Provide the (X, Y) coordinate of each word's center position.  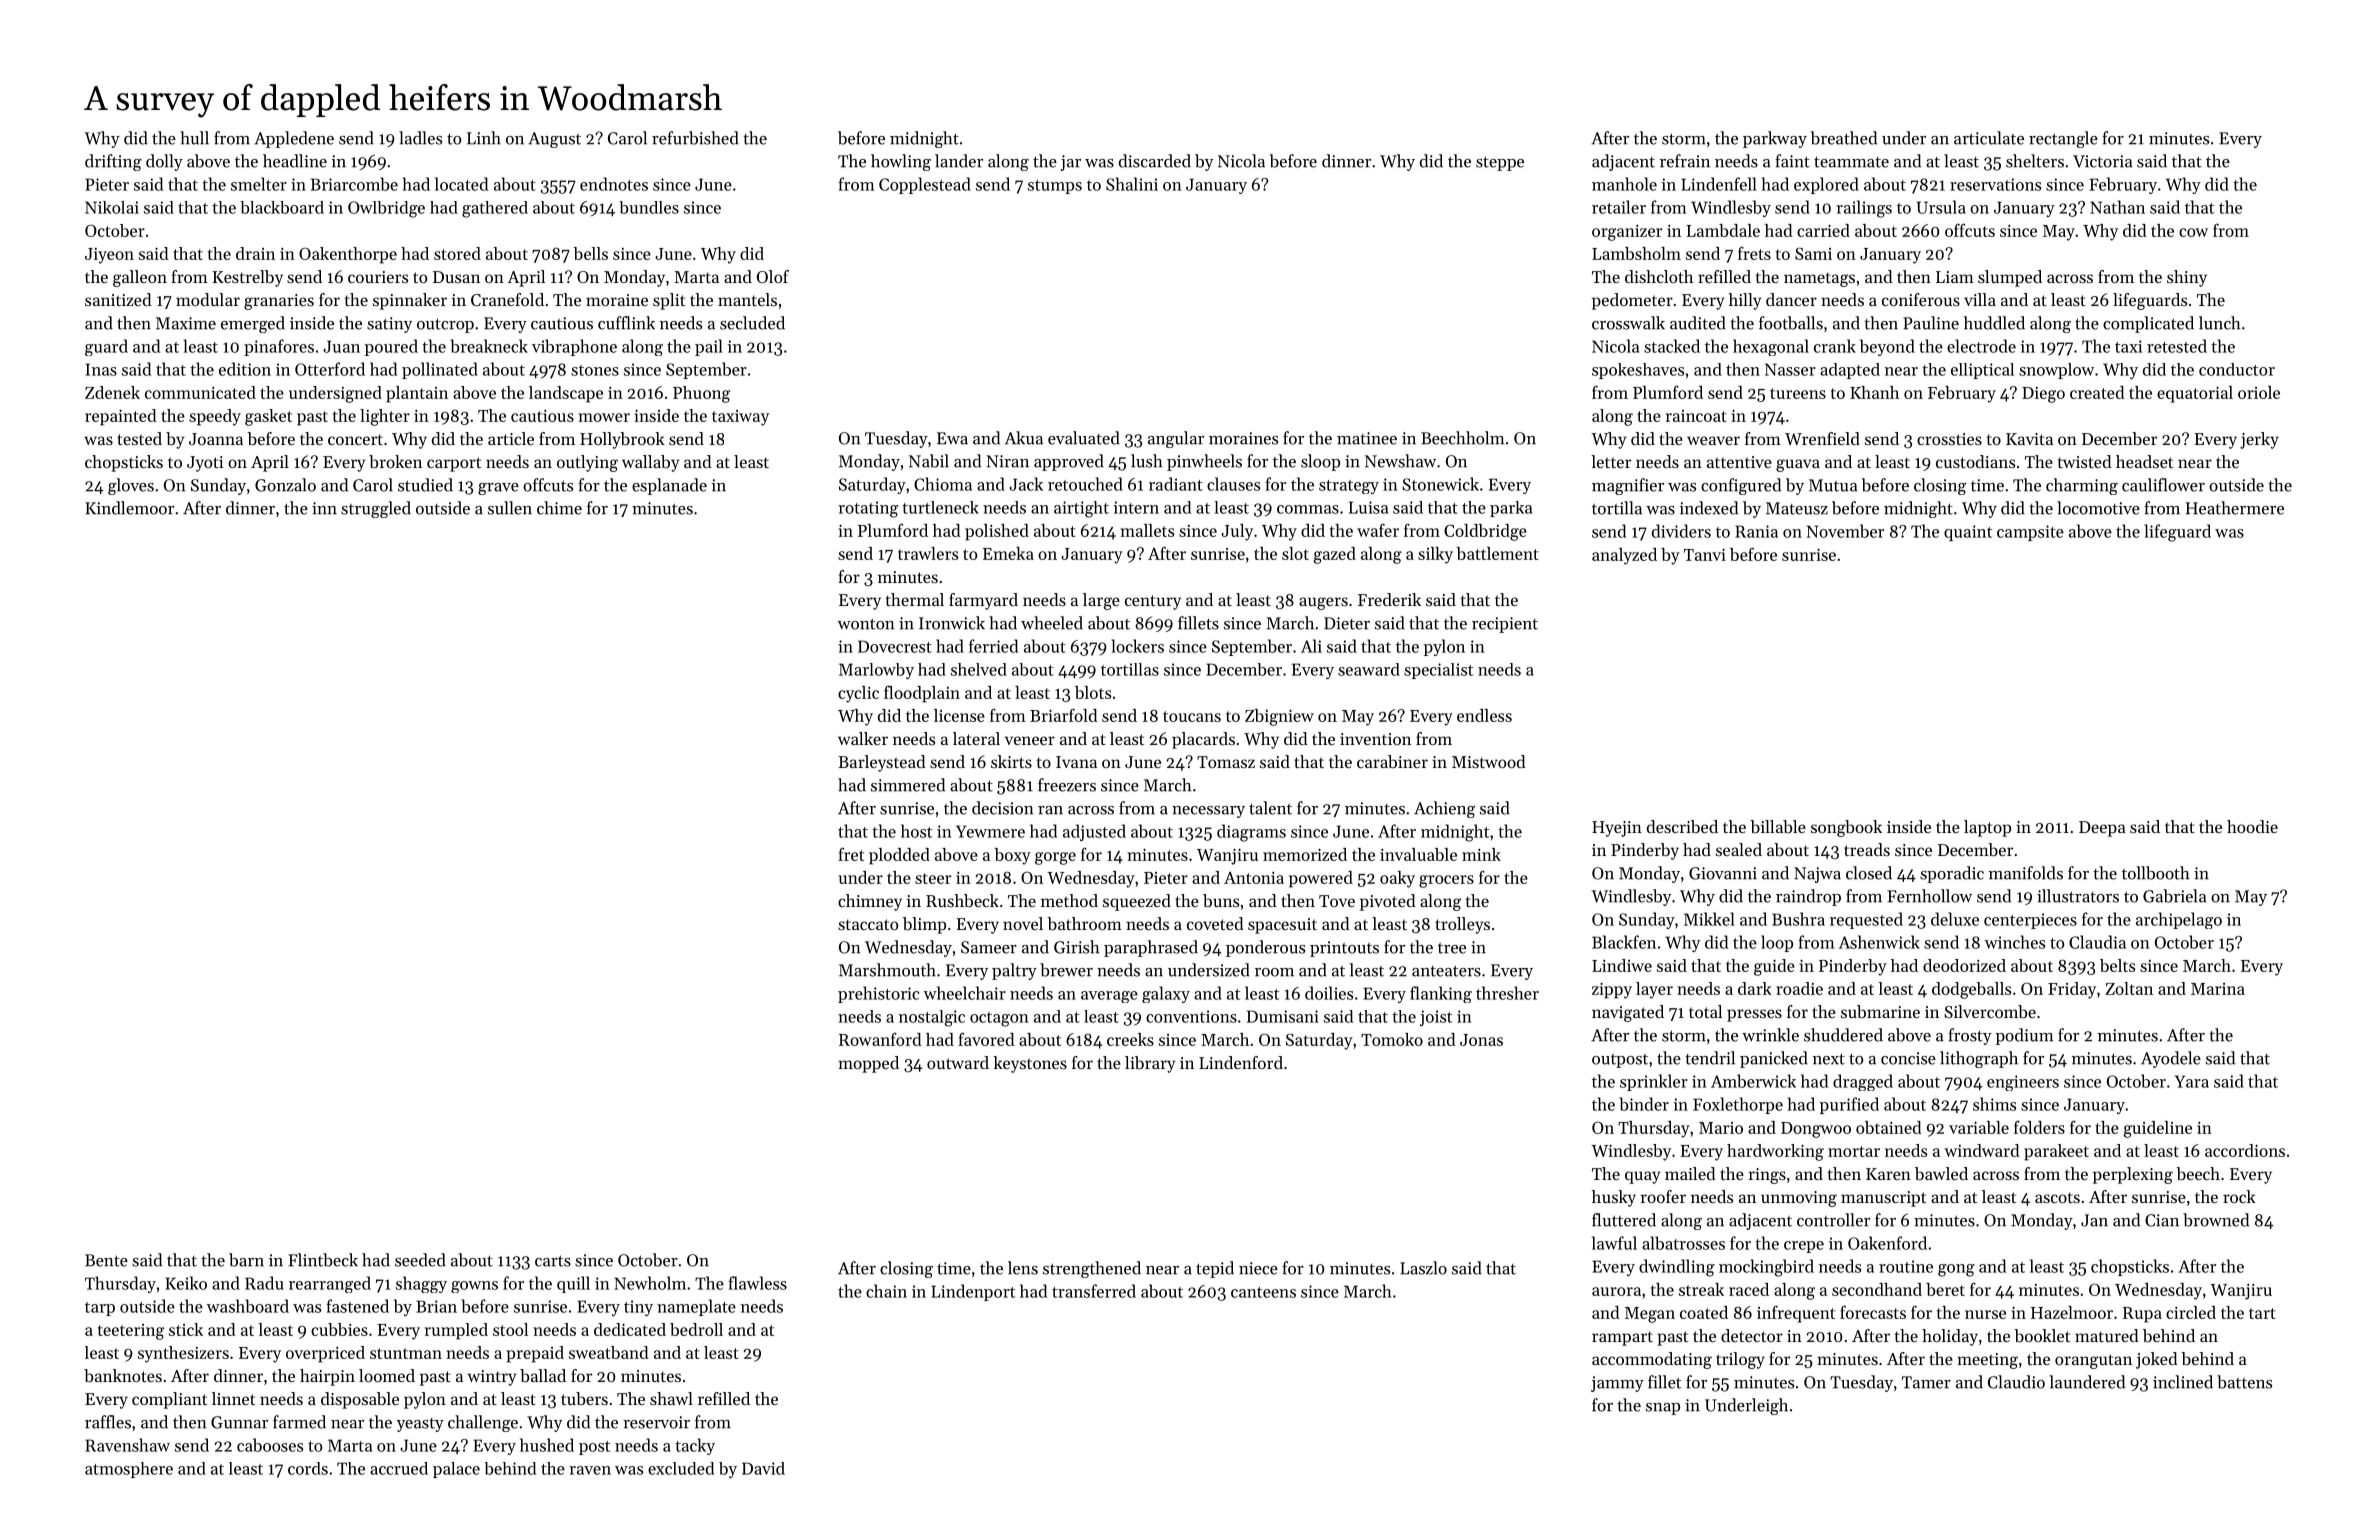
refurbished (695, 138)
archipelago (2179, 920)
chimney (870, 902)
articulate (1989, 138)
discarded (1155, 161)
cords (308, 1468)
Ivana (1076, 762)
